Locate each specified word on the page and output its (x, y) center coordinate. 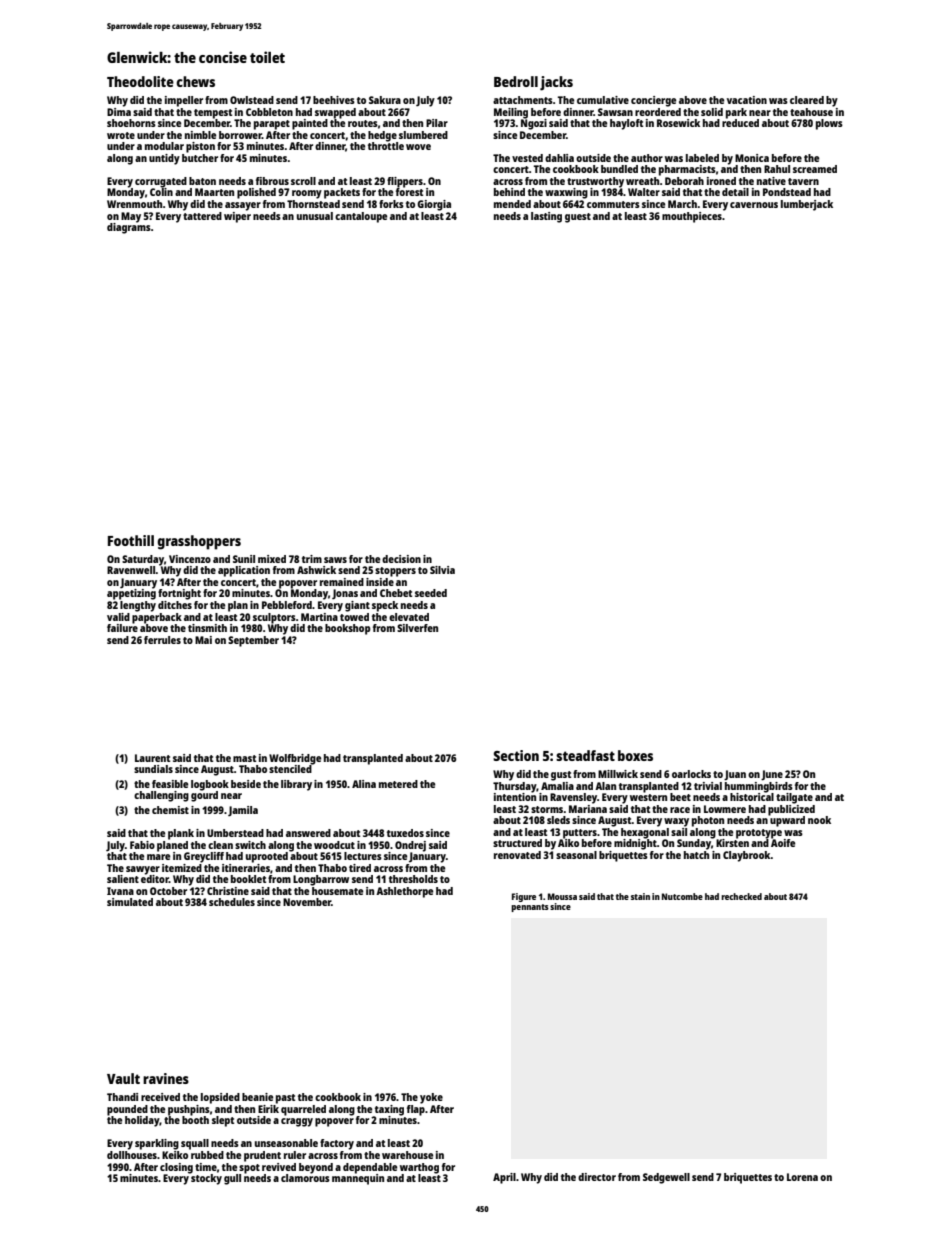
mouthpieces (692, 217)
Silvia (442, 570)
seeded (431, 593)
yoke (431, 1098)
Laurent (152, 758)
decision (401, 559)
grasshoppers (199, 542)
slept (223, 1121)
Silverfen (417, 628)
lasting (546, 217)
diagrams (129, 228)
